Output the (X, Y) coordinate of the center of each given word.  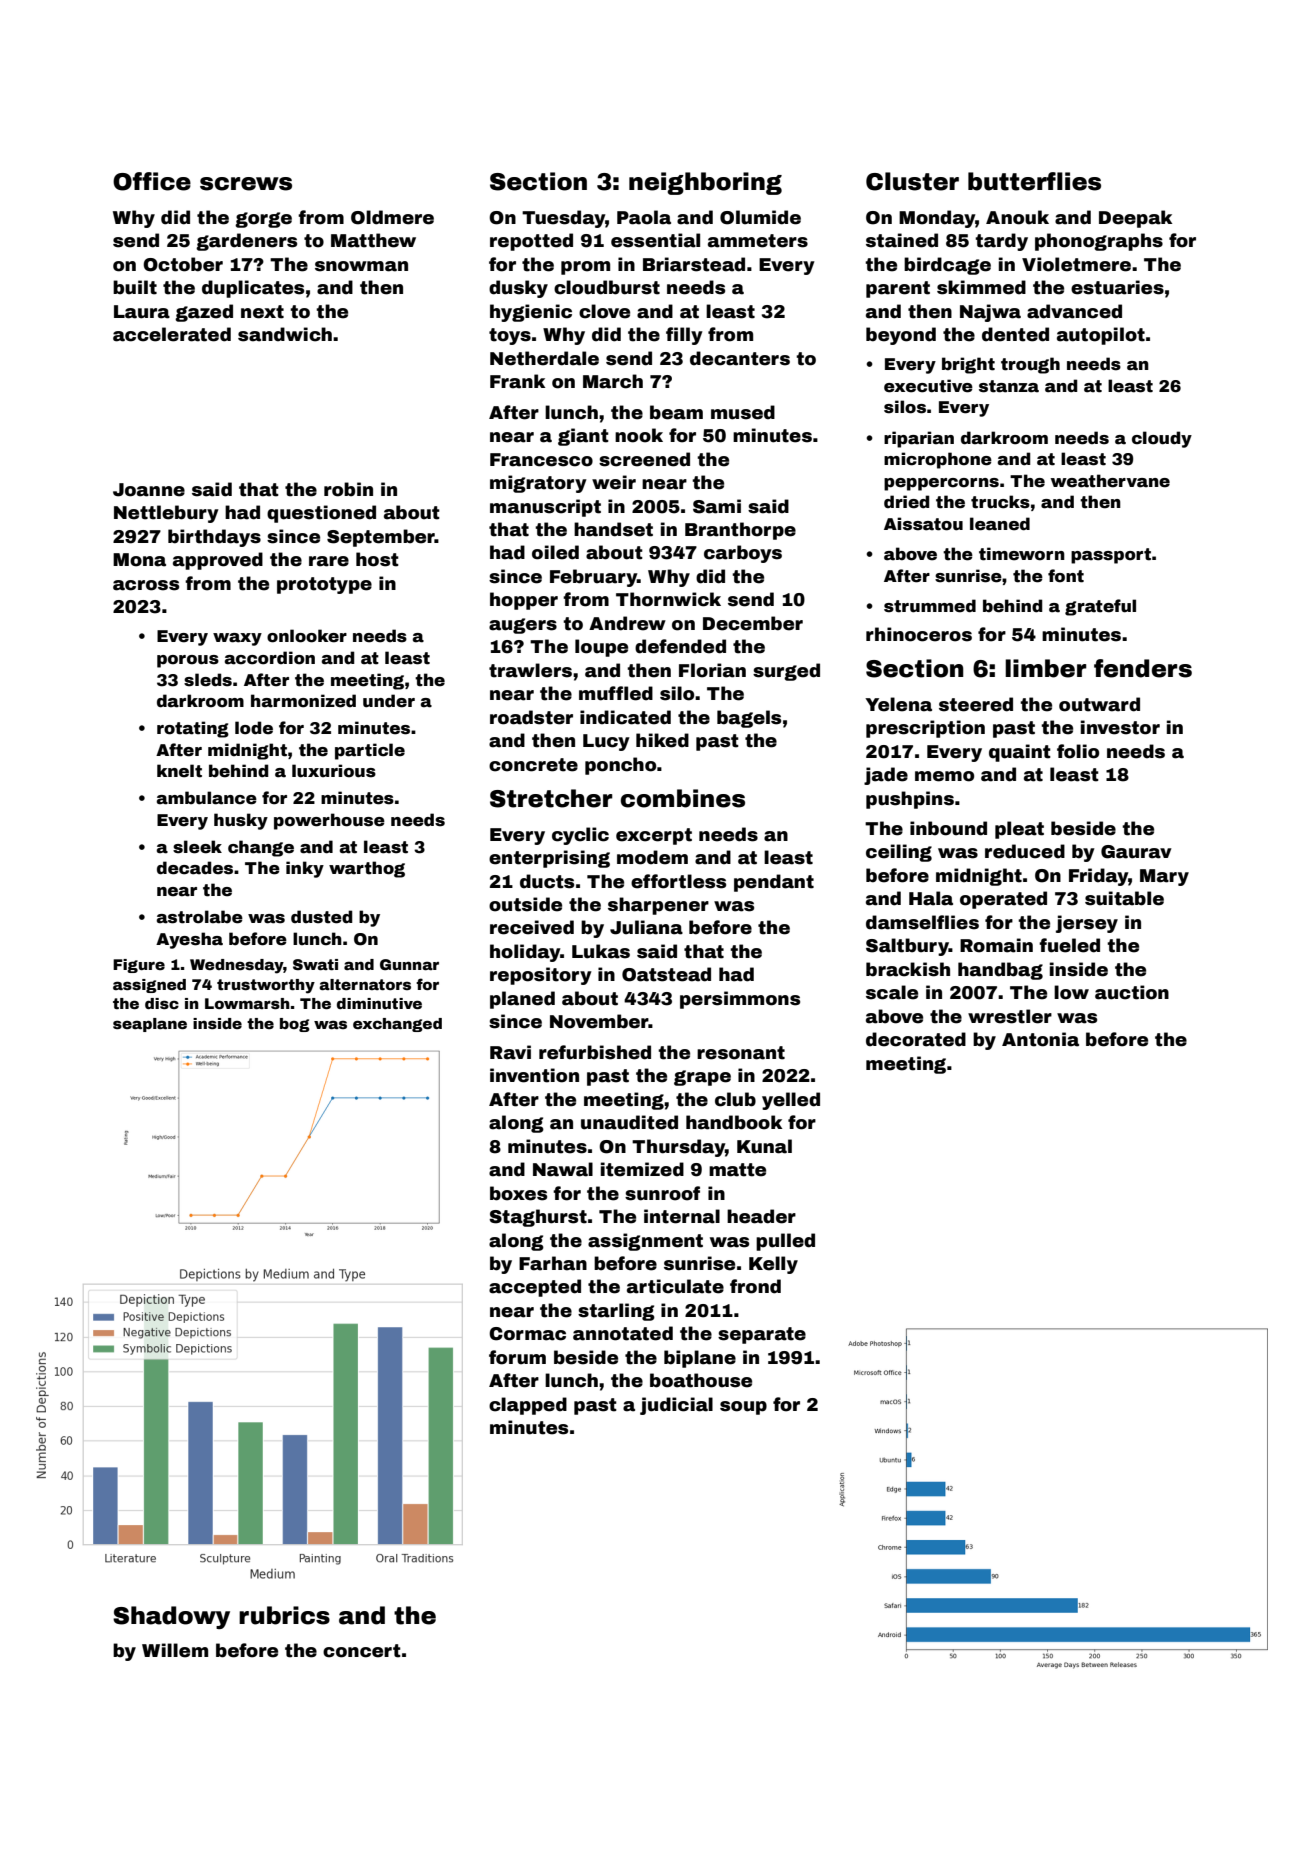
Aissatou (923, 524)
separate (762, 1335)
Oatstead (666, 974)
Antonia (1040, 1039)
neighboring (705, 183)
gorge (263, 220)
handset (613, 529)
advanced (1074, 311)
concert (362, 1651)
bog (295, 1025)
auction (1132, 992)
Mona (139, 560)
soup (743, 1408)
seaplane (150, 1025)
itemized (642, 1169)
